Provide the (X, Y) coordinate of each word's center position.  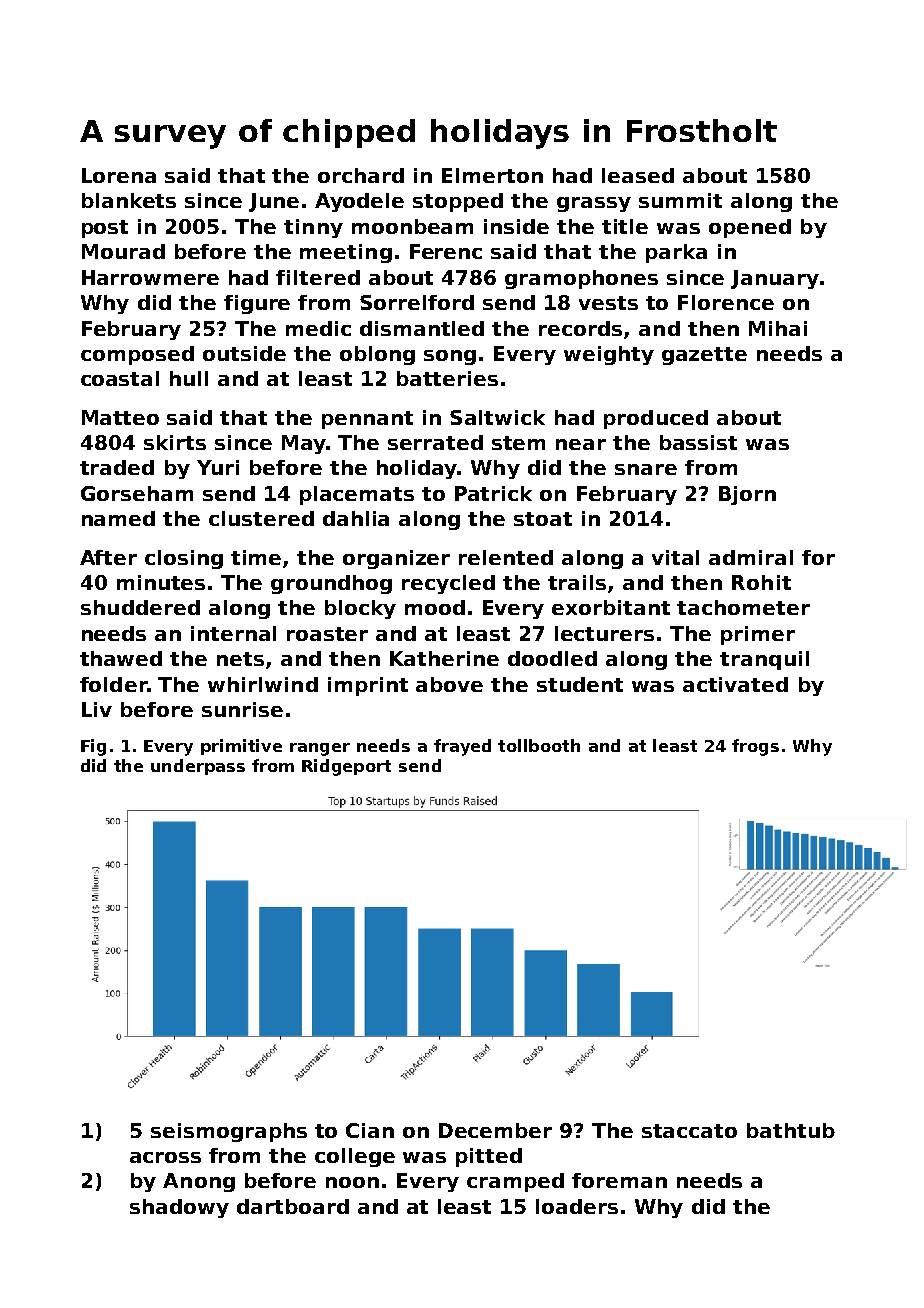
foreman (619, 1180)
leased (638, 175)
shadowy (179, 1208)
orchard (361, 175)
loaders (577, 1206)
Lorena (119, 175)
